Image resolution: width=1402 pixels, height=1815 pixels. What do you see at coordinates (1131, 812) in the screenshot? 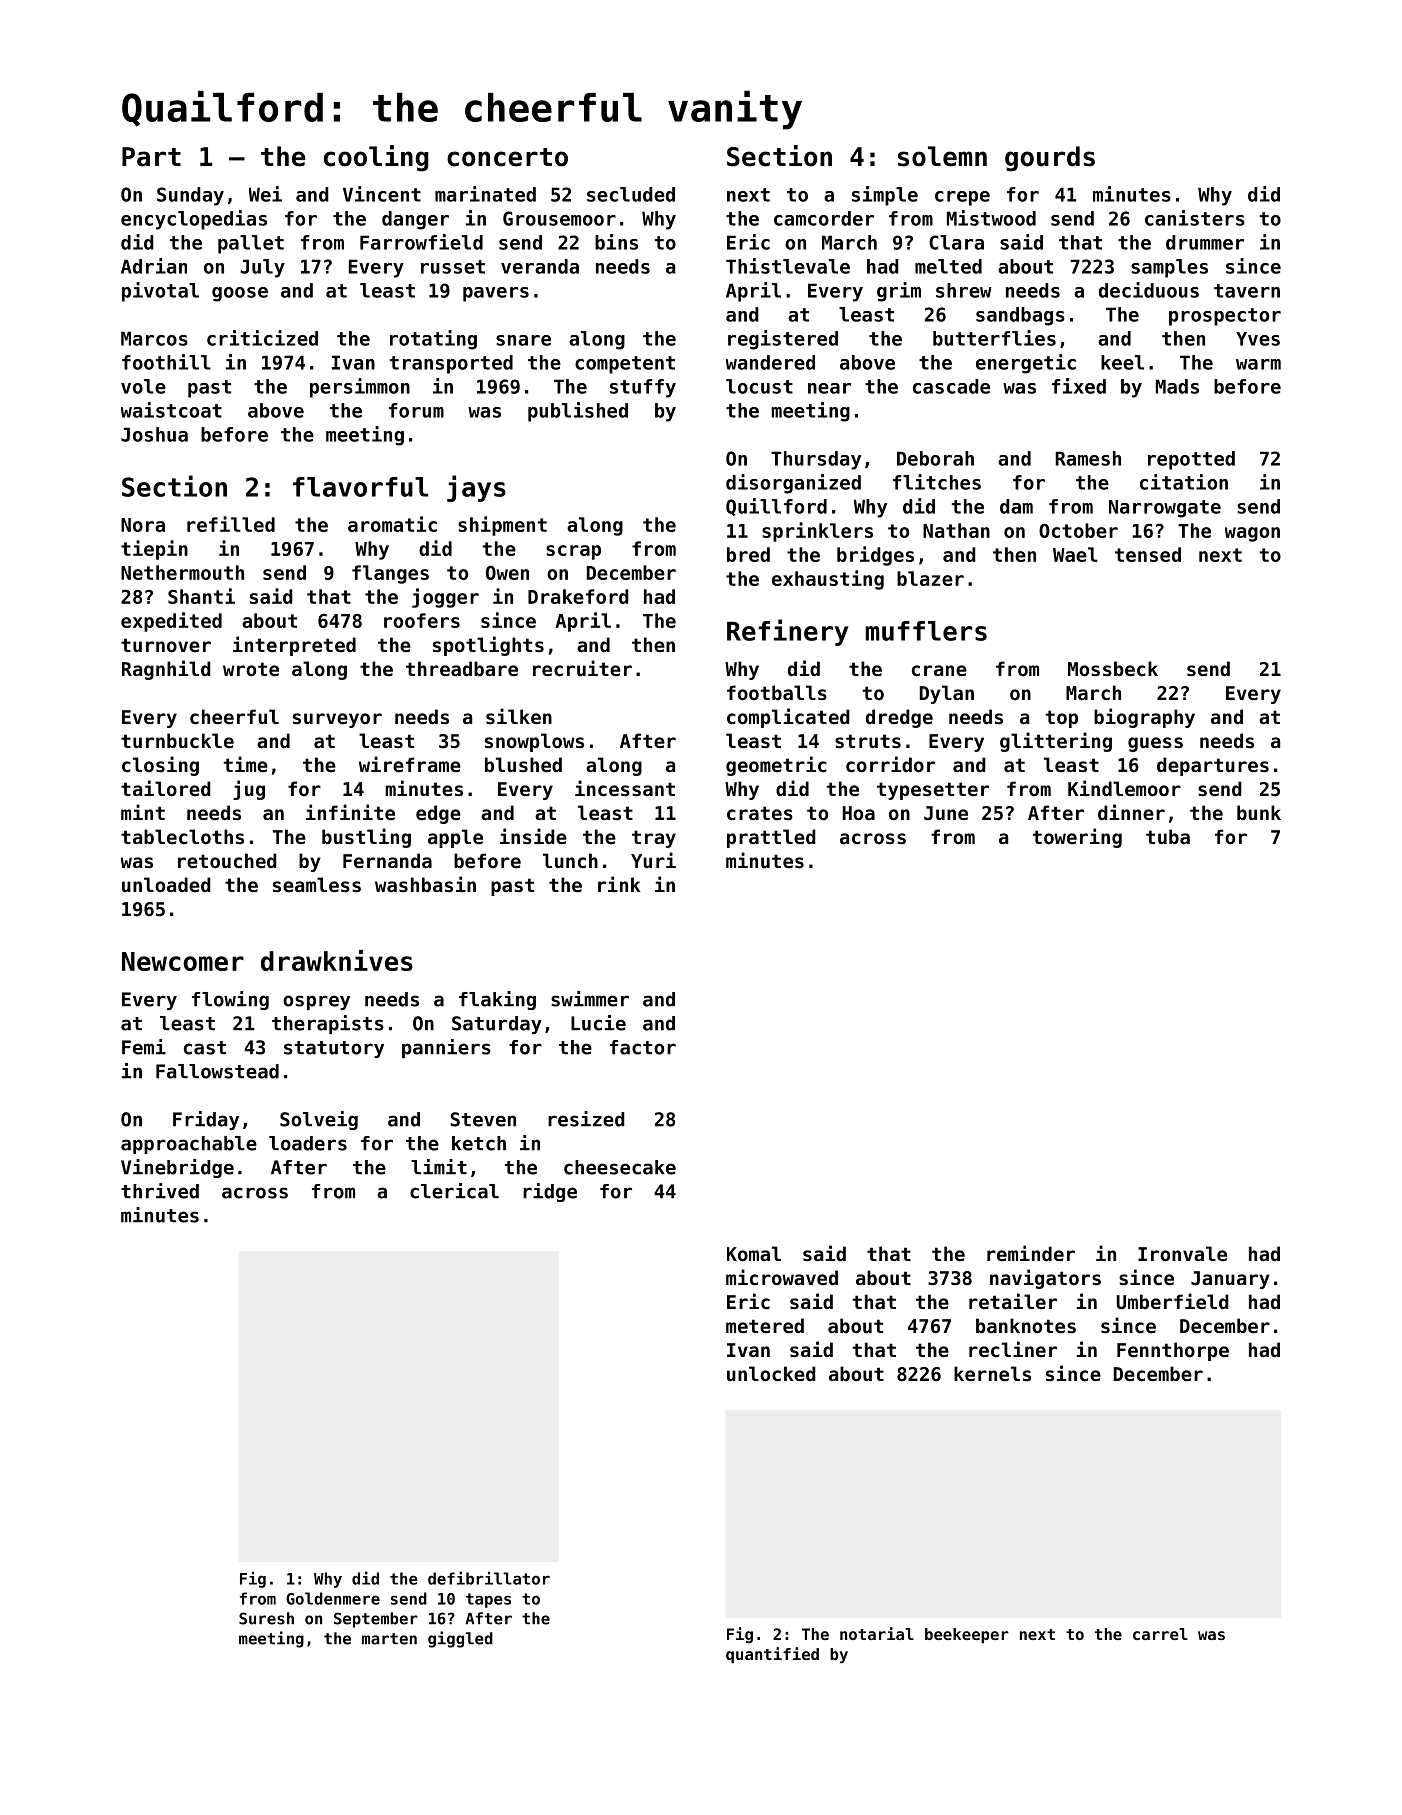
I see `dinner` at bounding box center [1131, 812].
